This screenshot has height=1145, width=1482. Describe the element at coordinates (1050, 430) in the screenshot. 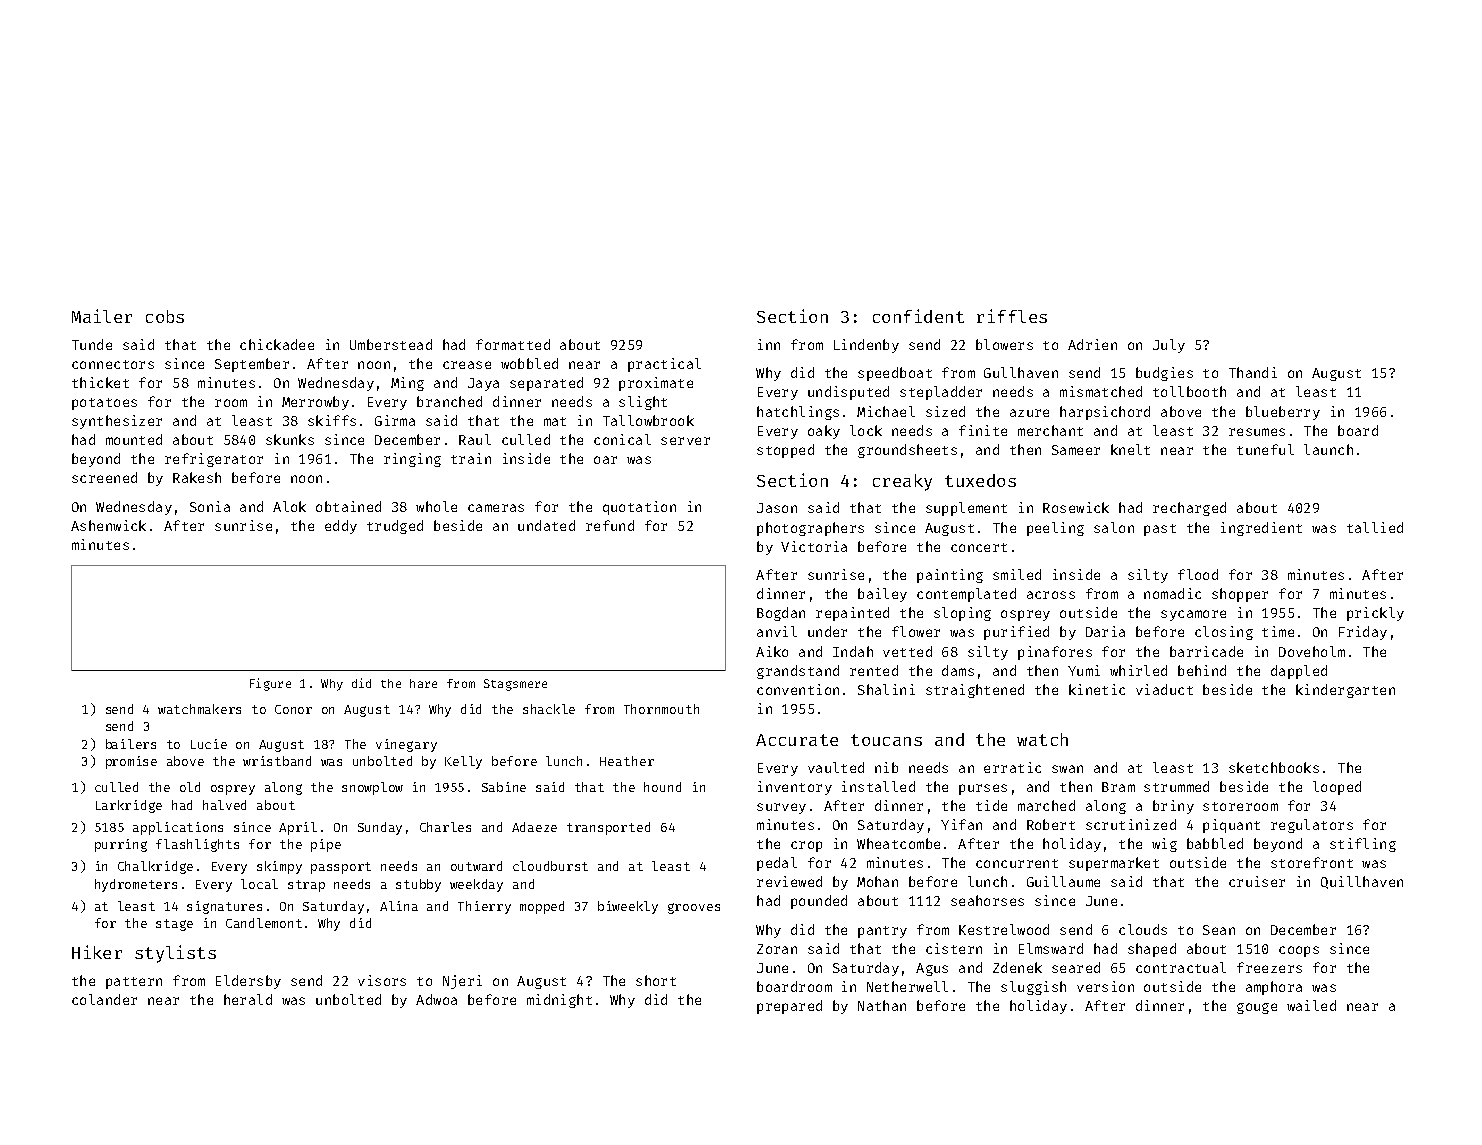

I see `merchant` at that location.
